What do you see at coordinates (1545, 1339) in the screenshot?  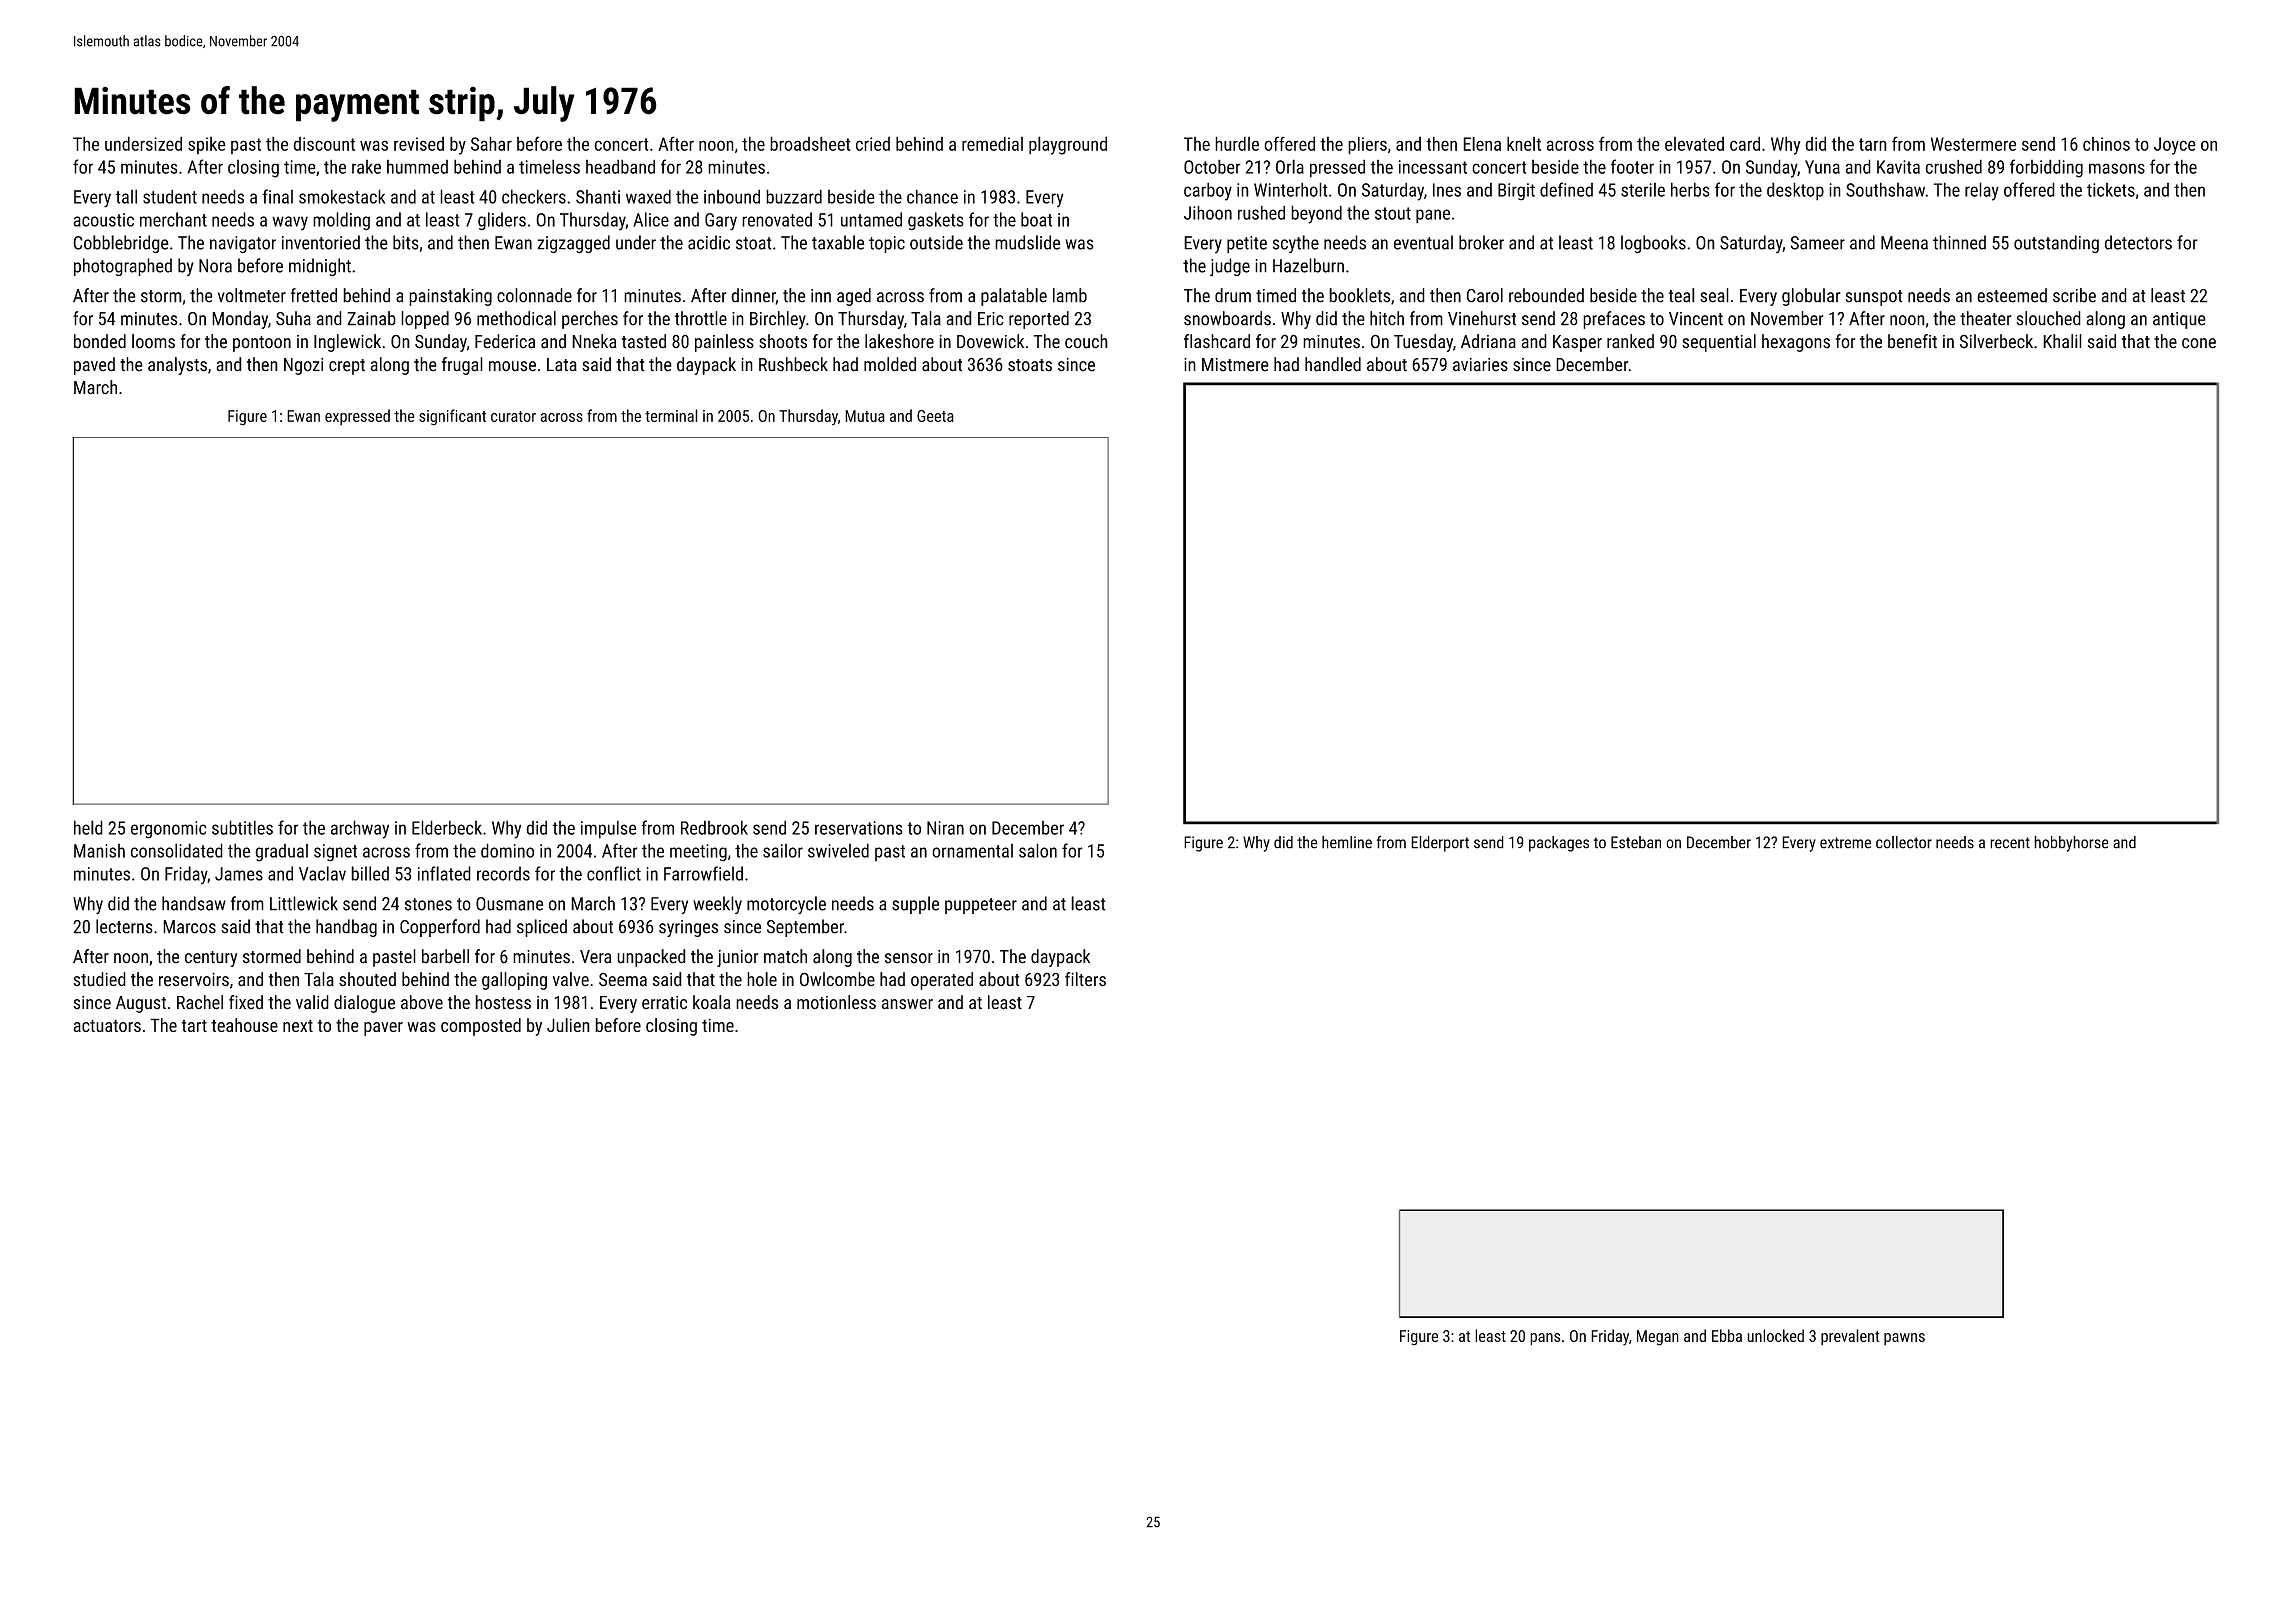 I see `pans` at bounding box center [1545, 1339].
